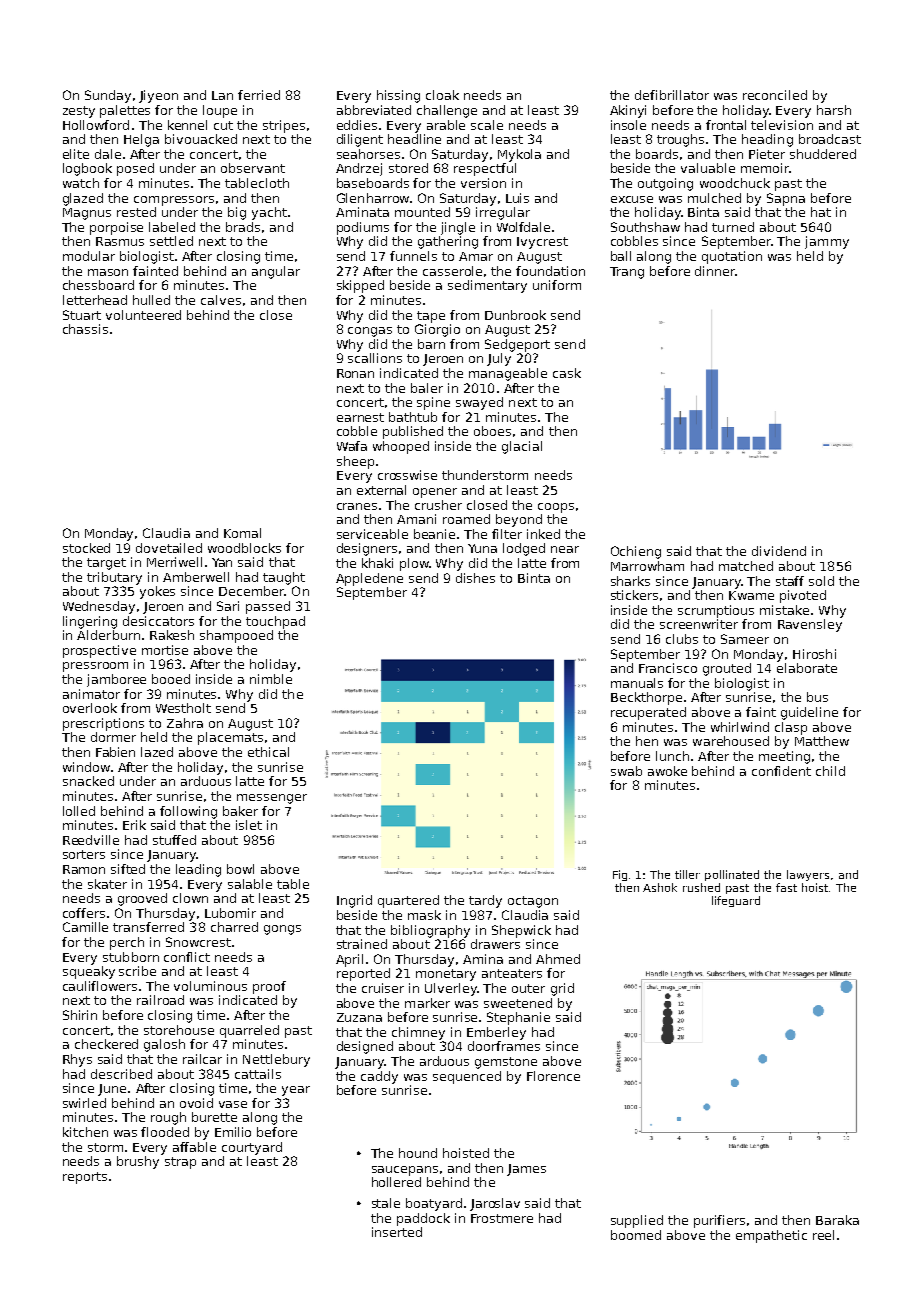  What do you see at coordinates (397, 1232) in the page?
I see `inserted` at bounding box center [397, 1232].
